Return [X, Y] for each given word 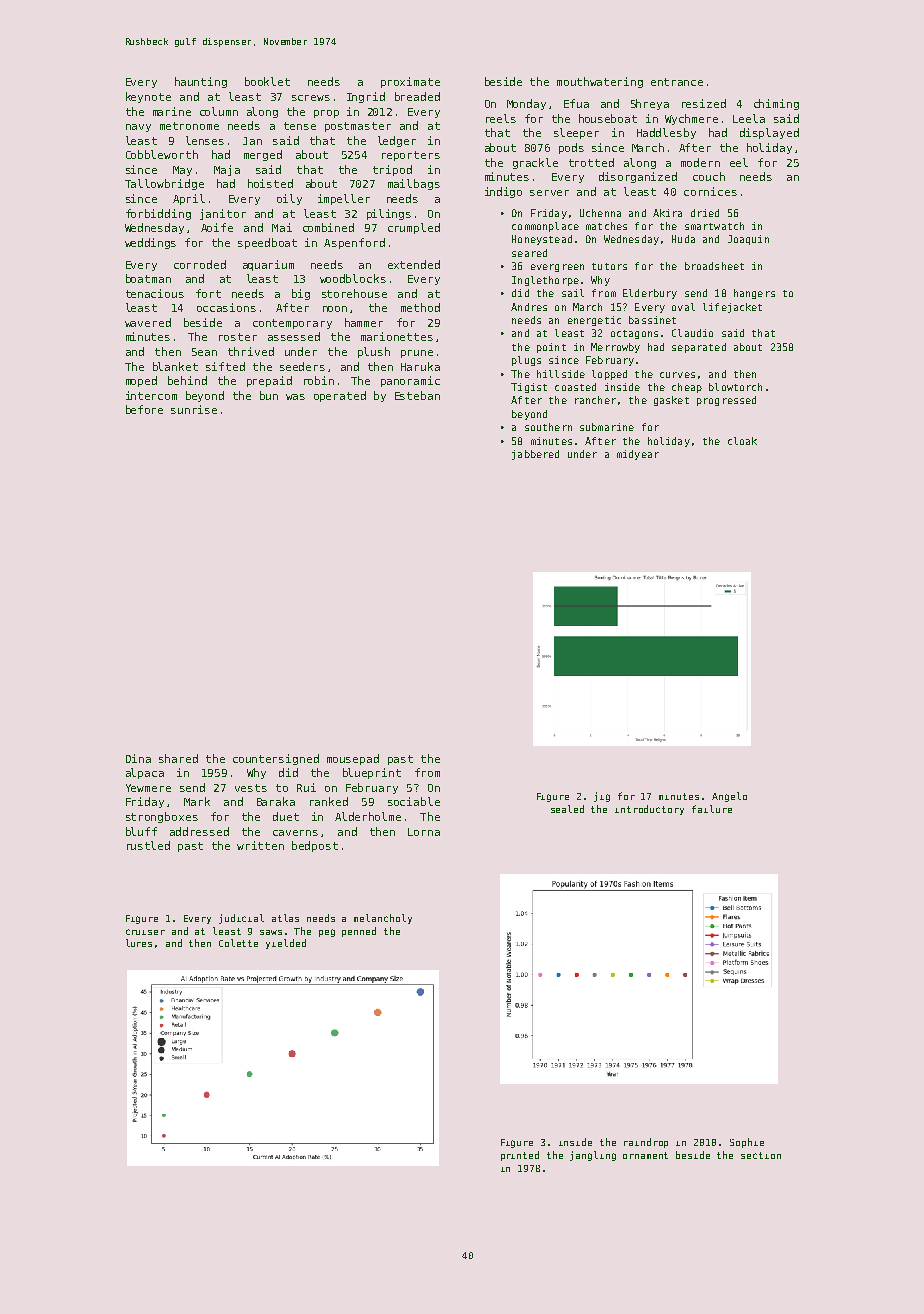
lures [139, 943]
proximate [410, 82]
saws [271, 932]
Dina [138, 758]
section [761, 1155]
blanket [175, 366]
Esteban [417, 395]
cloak [742, 441]
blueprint [372, 773]
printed [520, 1156]
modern [700, 162]
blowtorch [735, 387]
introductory [649, 810]
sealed [567, 809]
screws [311, 98]
